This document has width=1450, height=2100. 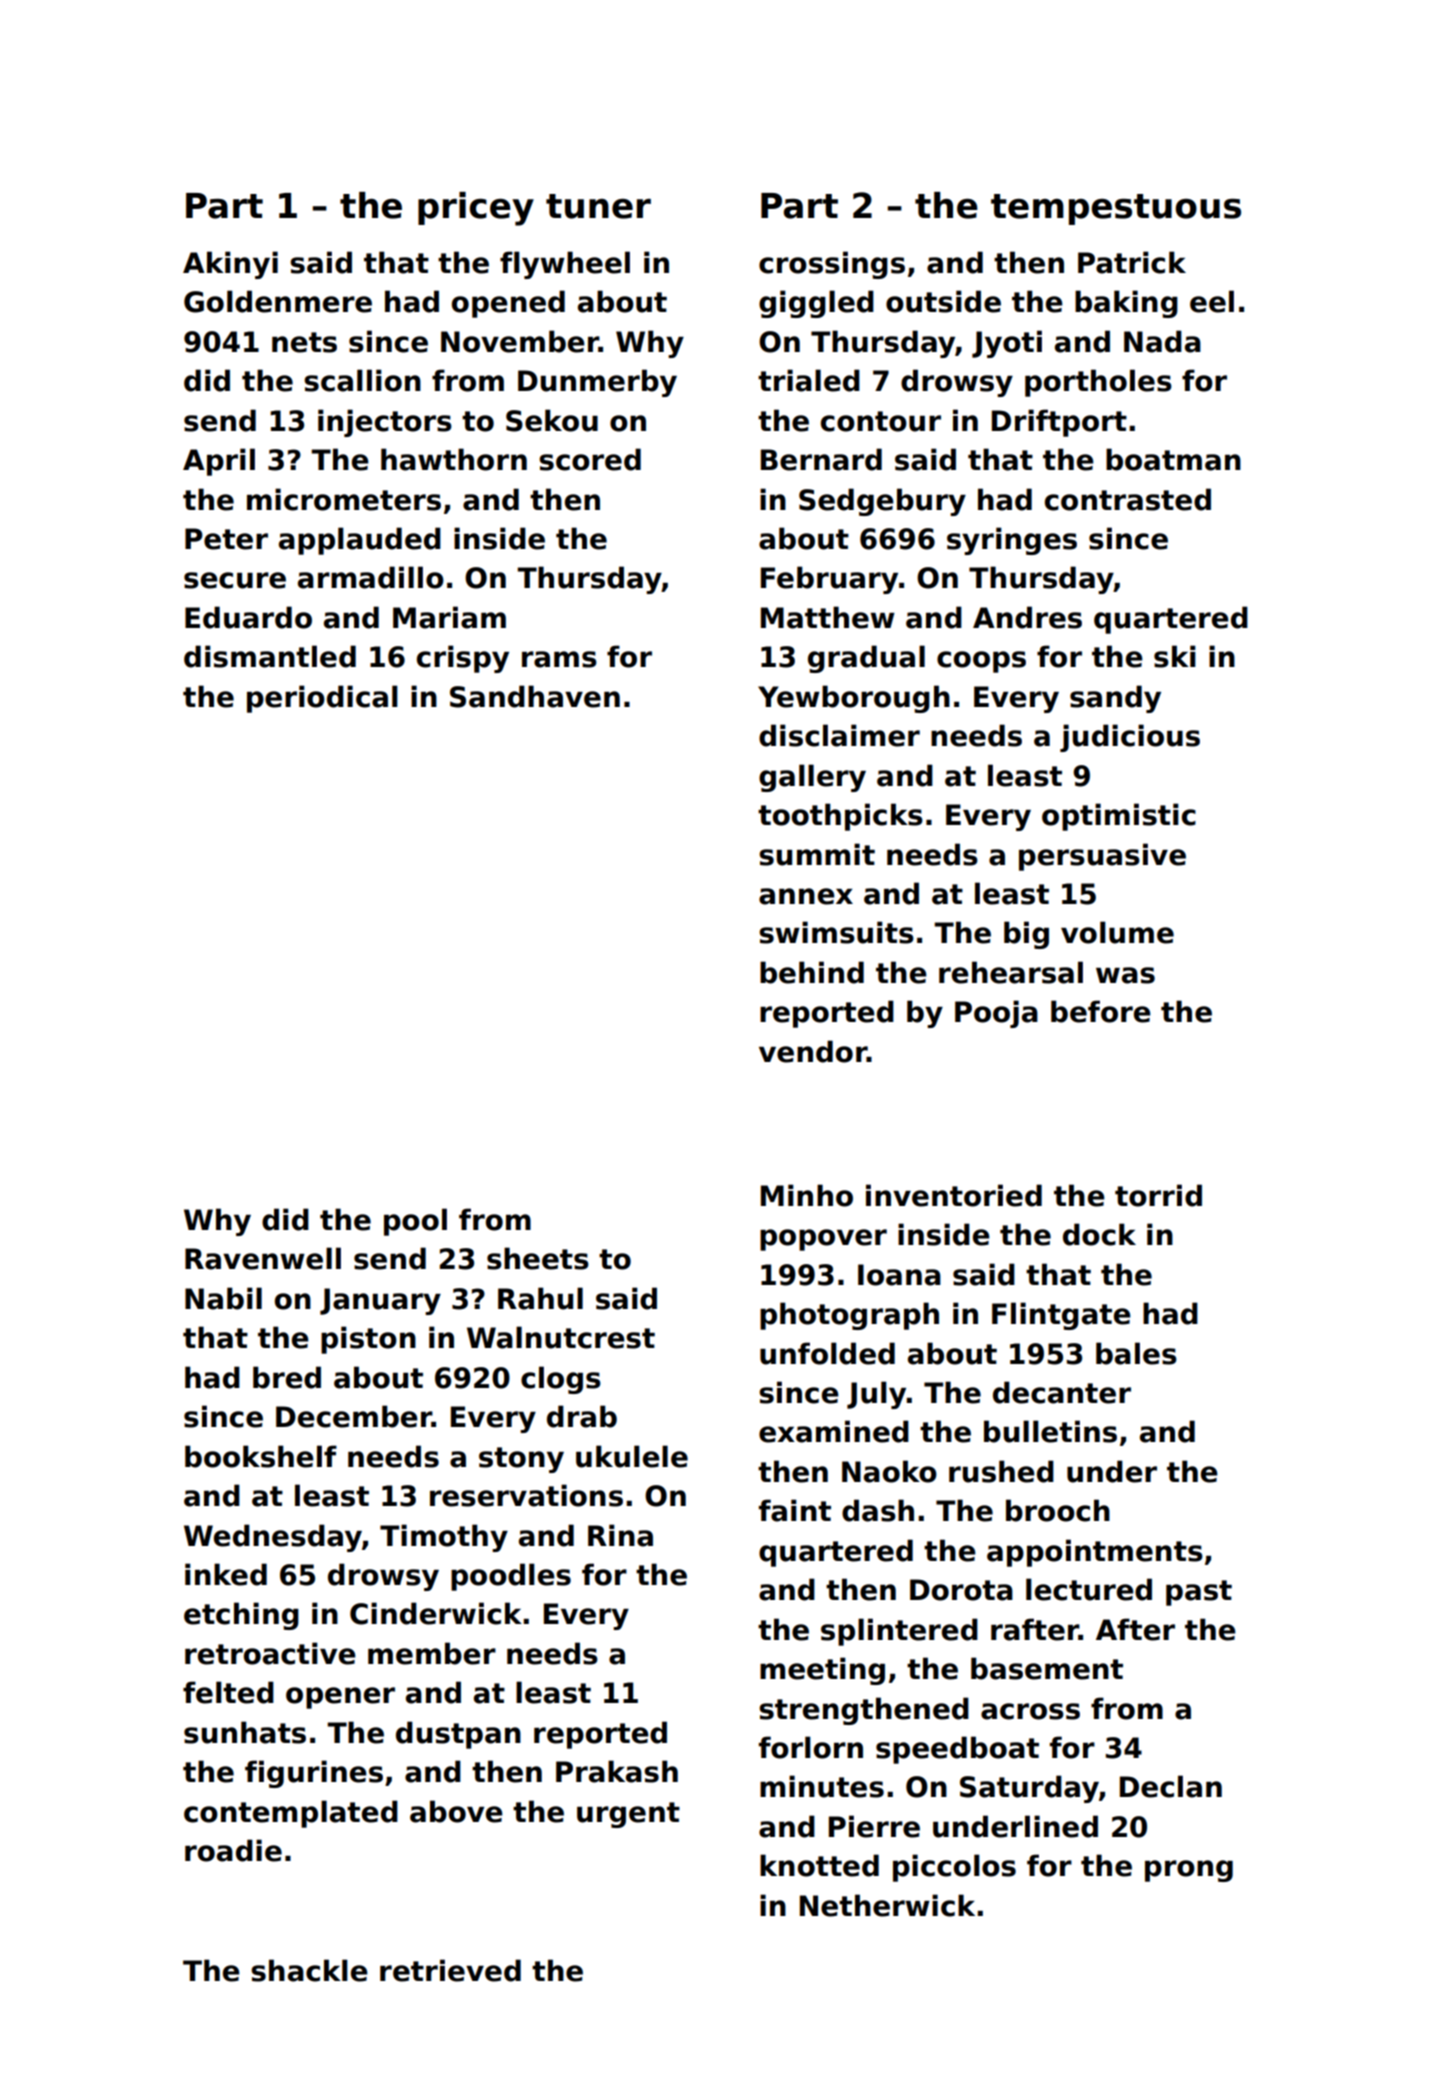 What do you see at coordinates (450, 1970) in the document?
I see `retrieved` at bounding box center [450, 1970].
